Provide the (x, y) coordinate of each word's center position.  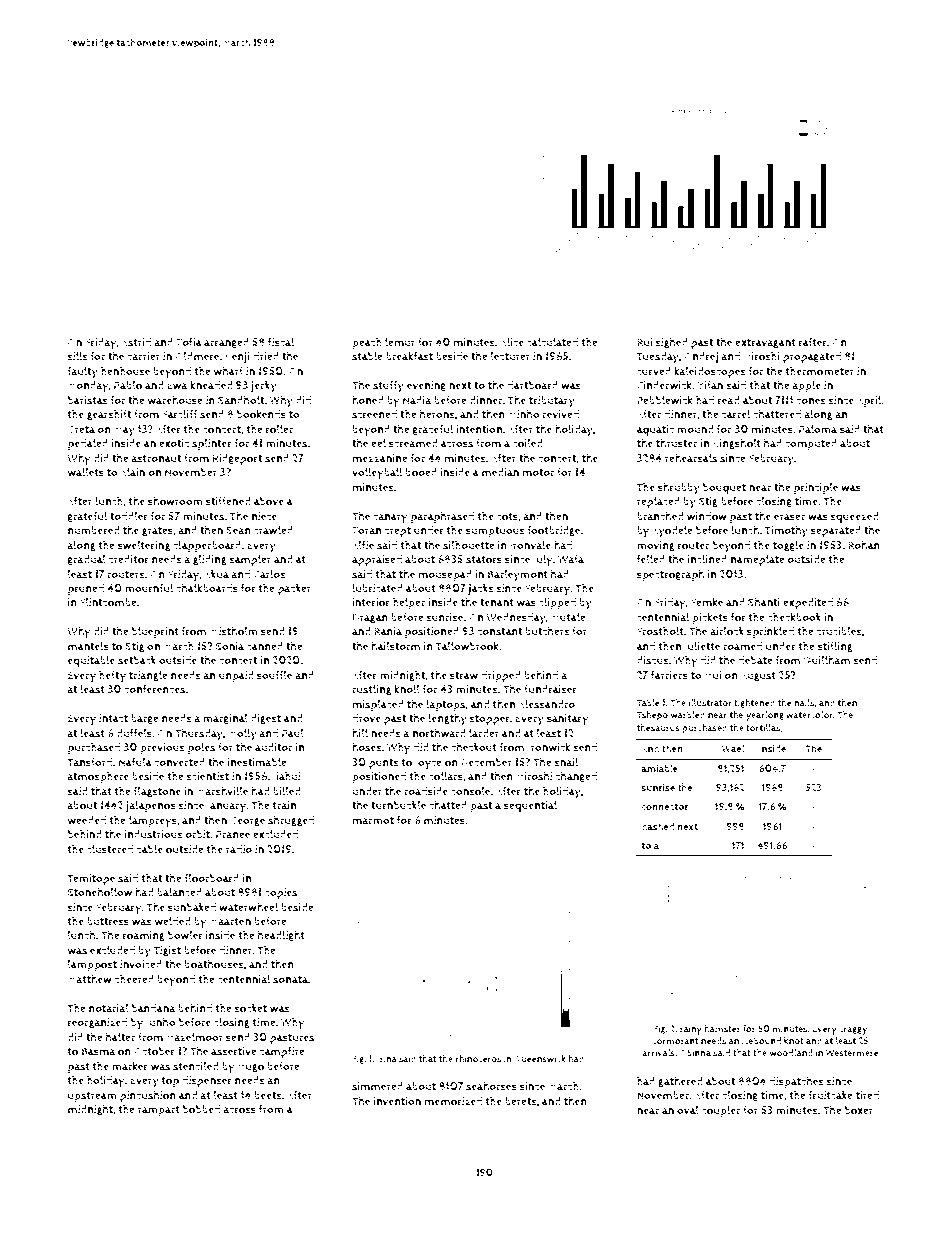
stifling (835, 646)
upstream (92, 1097)
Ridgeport (237, 459)
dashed (658, 826)
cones (811, 401)
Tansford (89, 762)
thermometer (820, 371)
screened (374, 414)
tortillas (763, 728)
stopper (489, 720)
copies (281, 893)
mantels (88, 646)
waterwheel (248, 907)
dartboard (532, 385)
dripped (501, 676)
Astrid (136, 342)
